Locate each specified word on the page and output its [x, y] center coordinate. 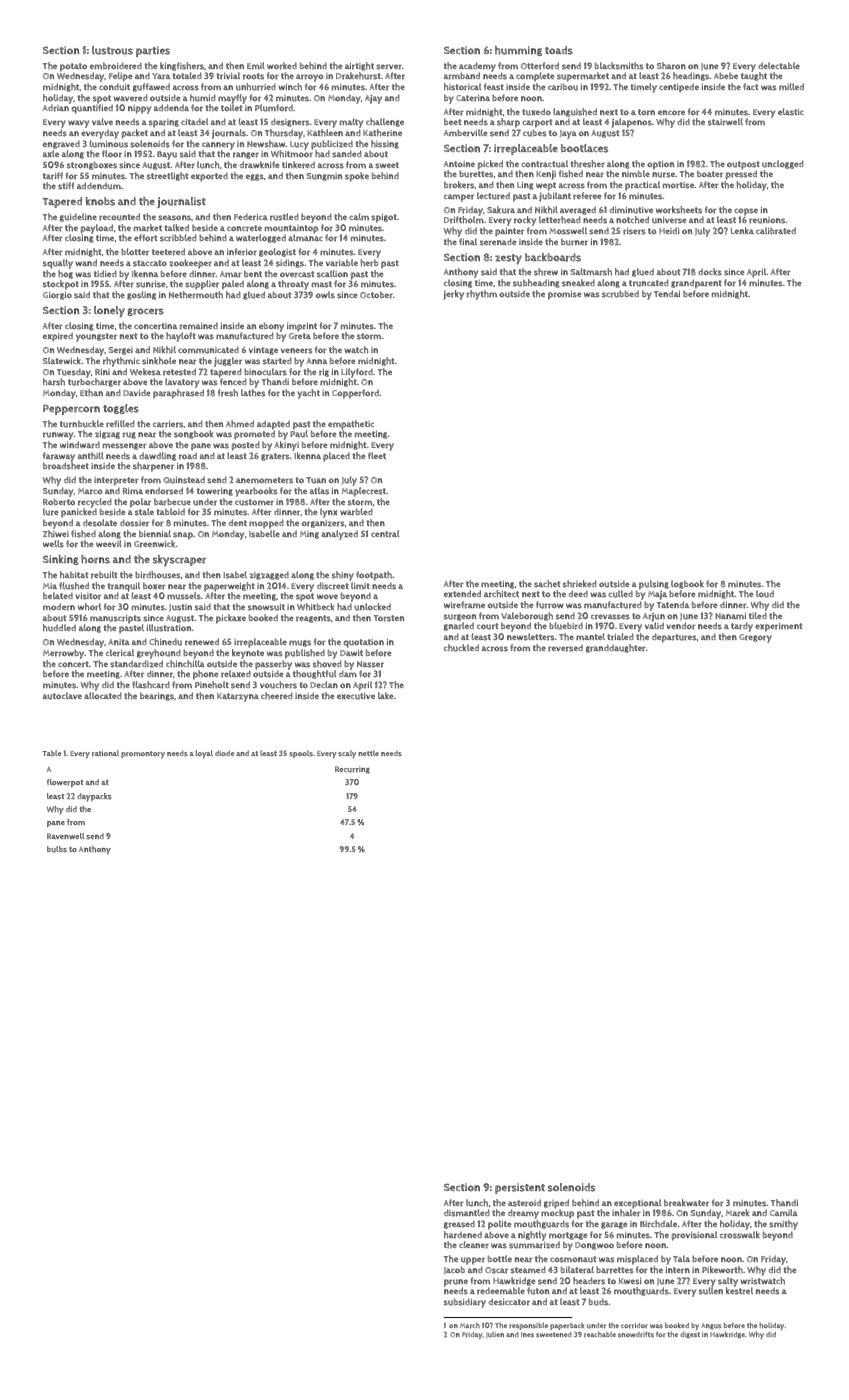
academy [477, 67]
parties [153, 51]
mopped [266, 524]
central [385, 534]
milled [791, 86]
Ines [527, 1334]
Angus [711, 1326]
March [470, 1325]
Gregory [755, 638]
